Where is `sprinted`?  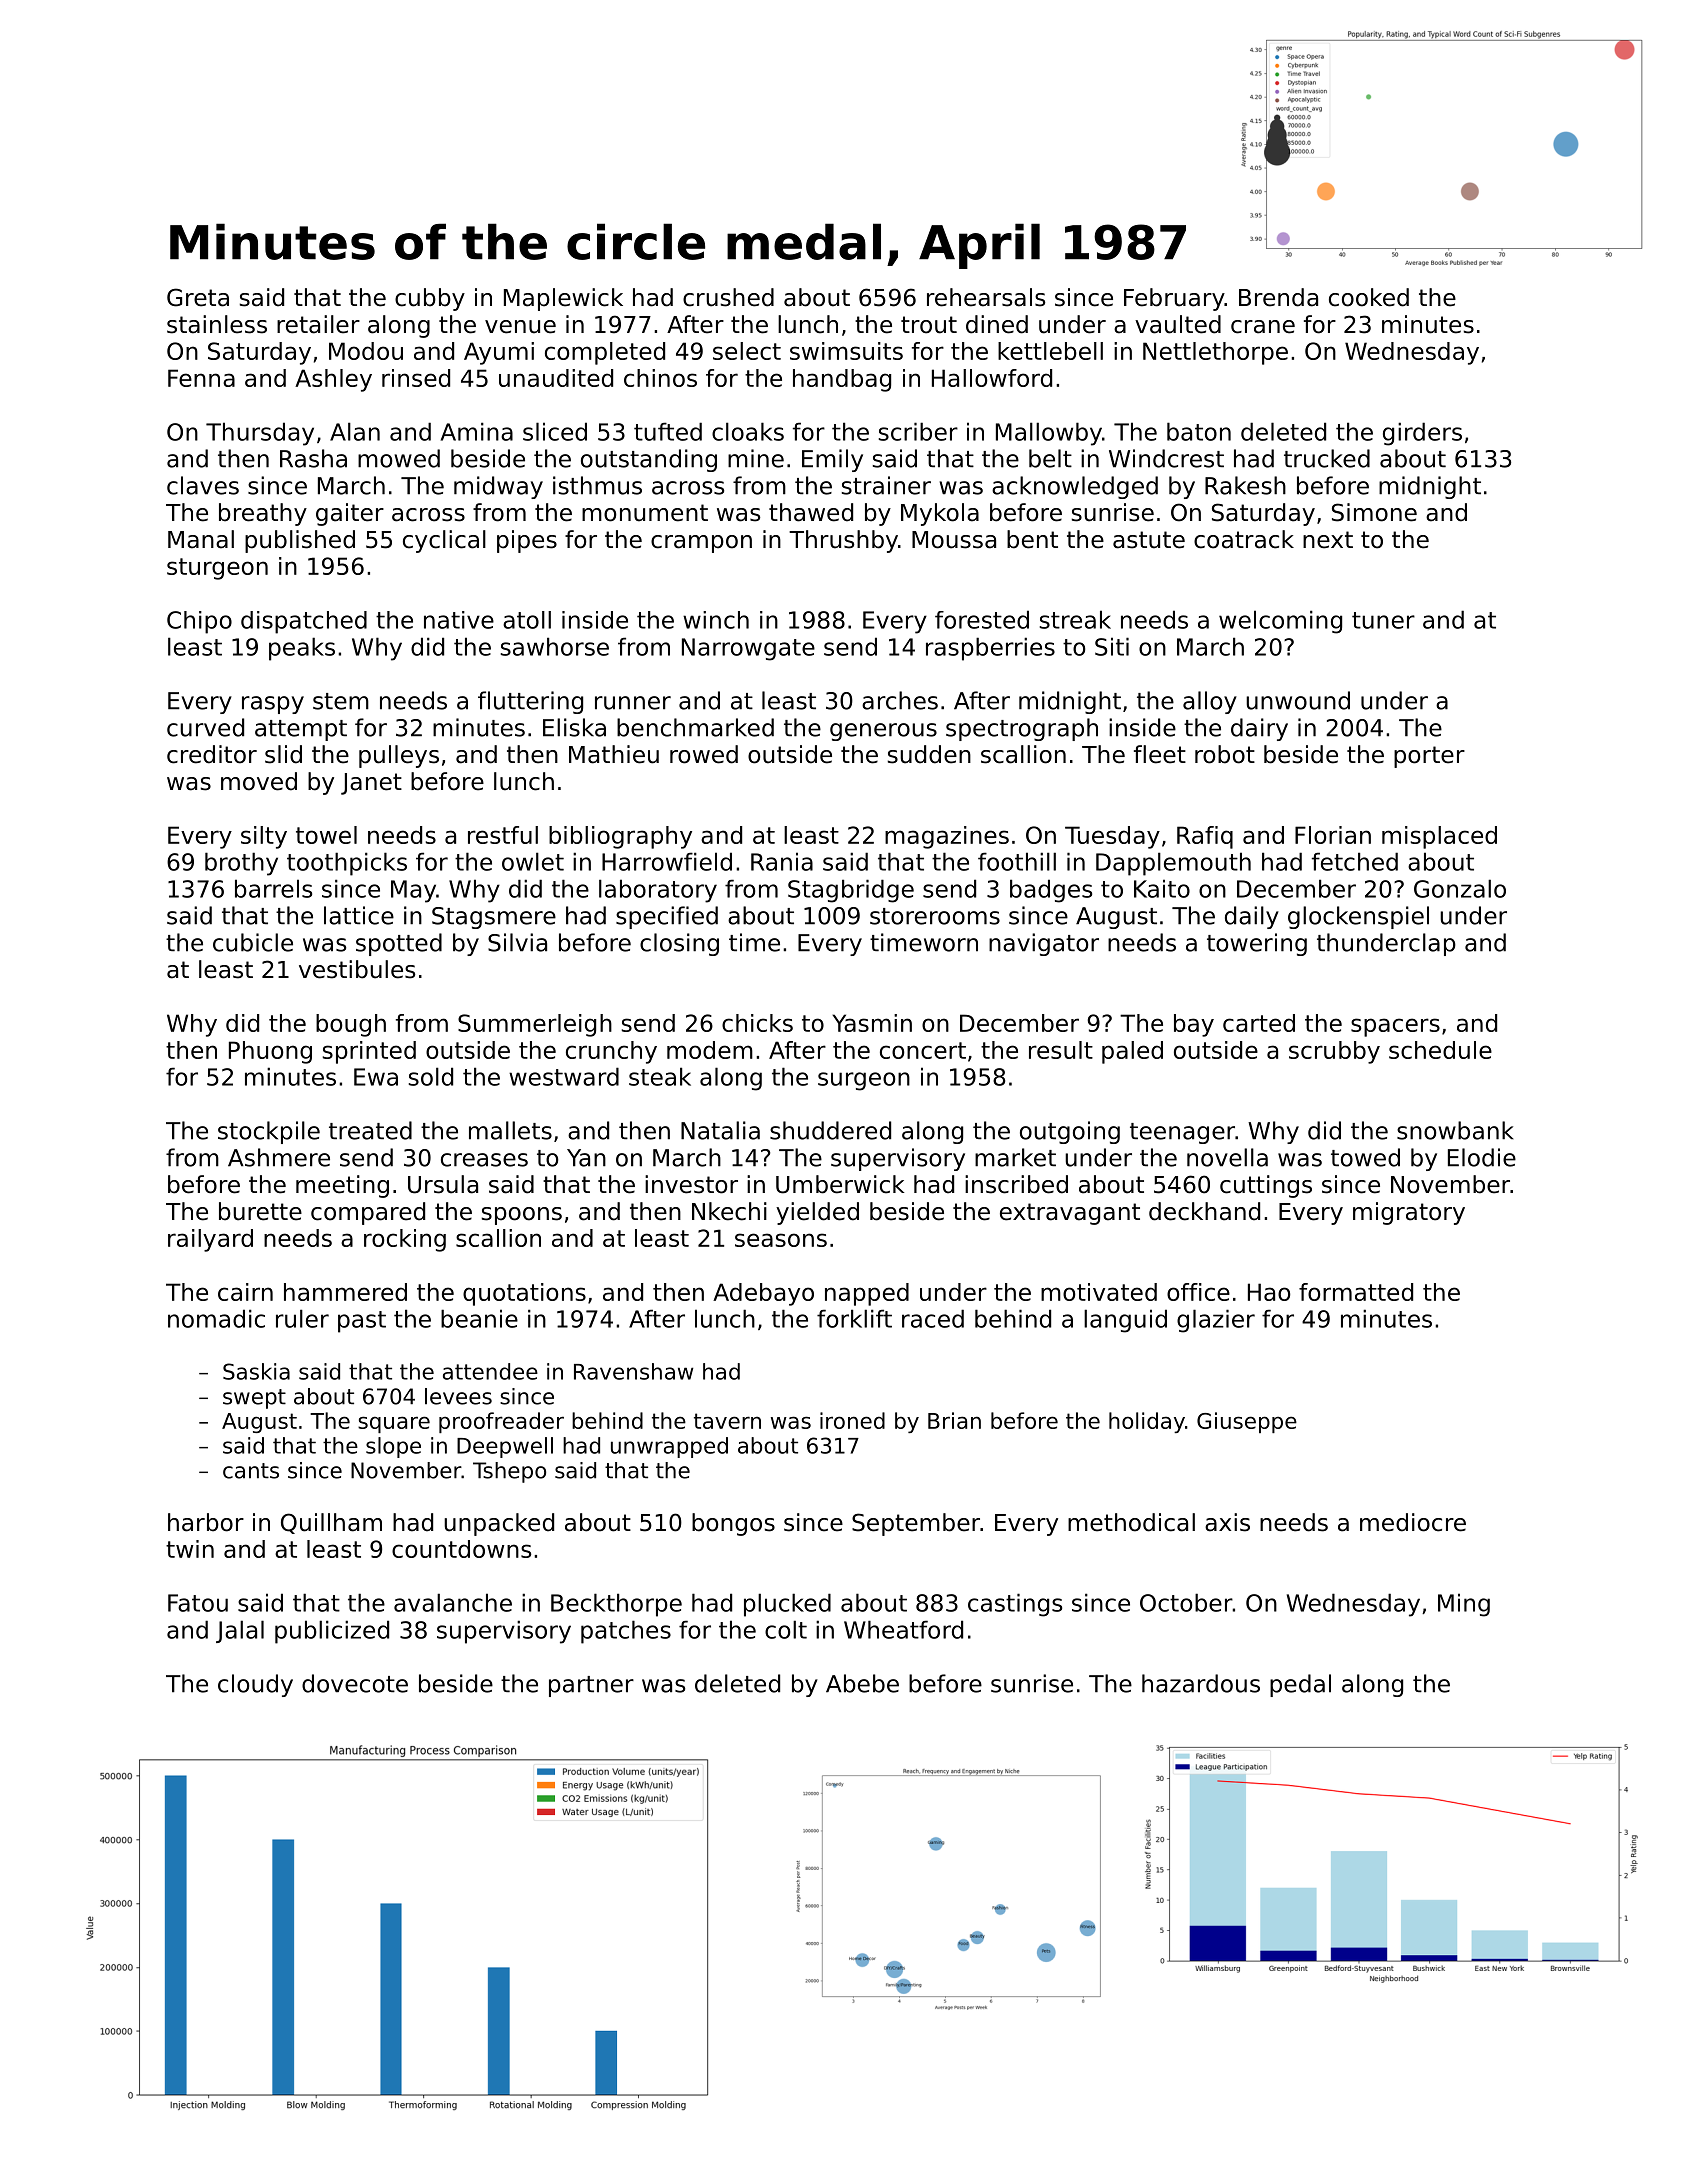
sprinted is located at coordinates (369, 1052).
